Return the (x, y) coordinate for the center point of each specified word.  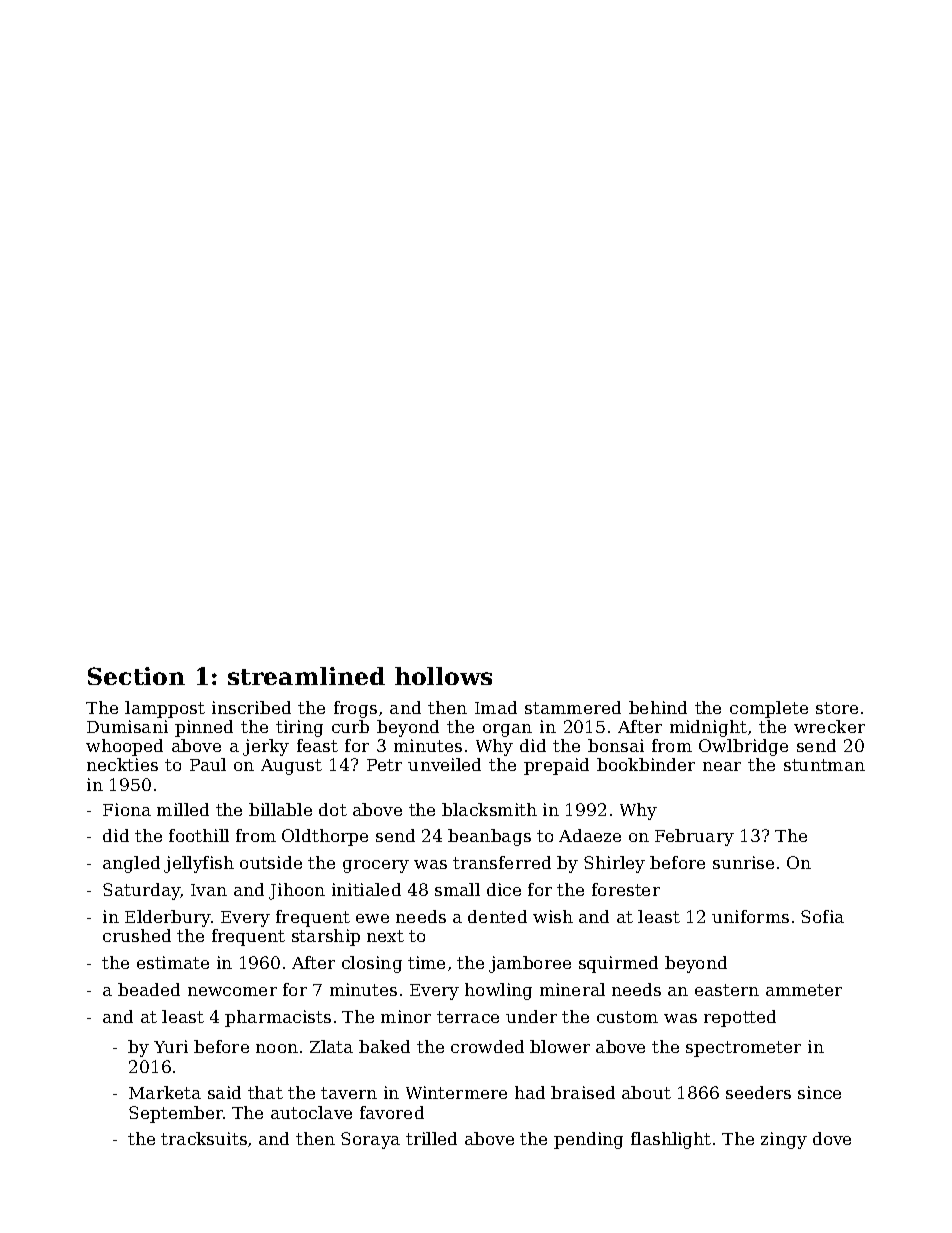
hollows (443, 676)
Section (136, 676)
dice (504, 889)
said (224, 1092)
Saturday (142, 891)
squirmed (618, 964)
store (837, 708)
